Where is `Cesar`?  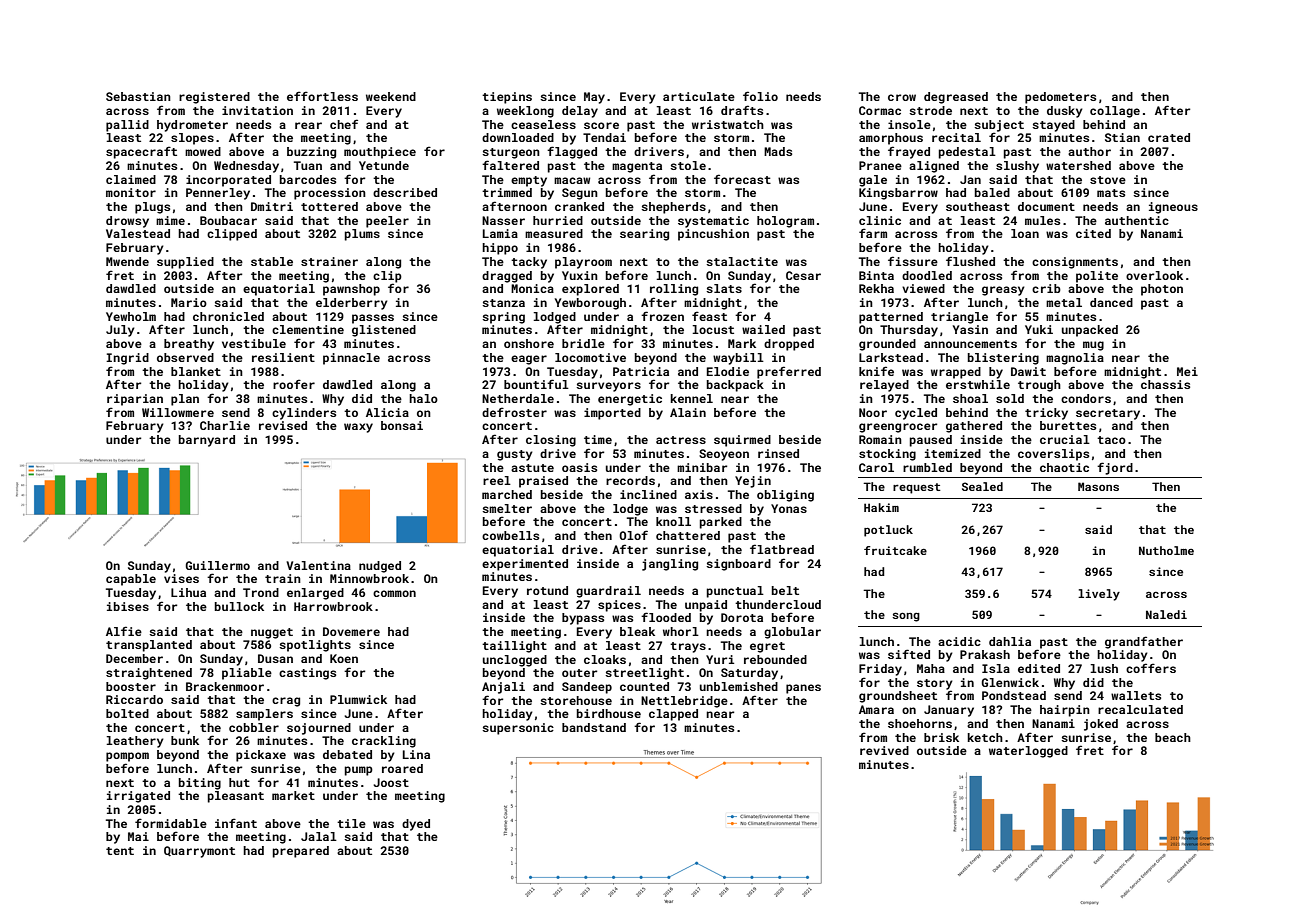
Cesar is located at coordinates (803, 275).
